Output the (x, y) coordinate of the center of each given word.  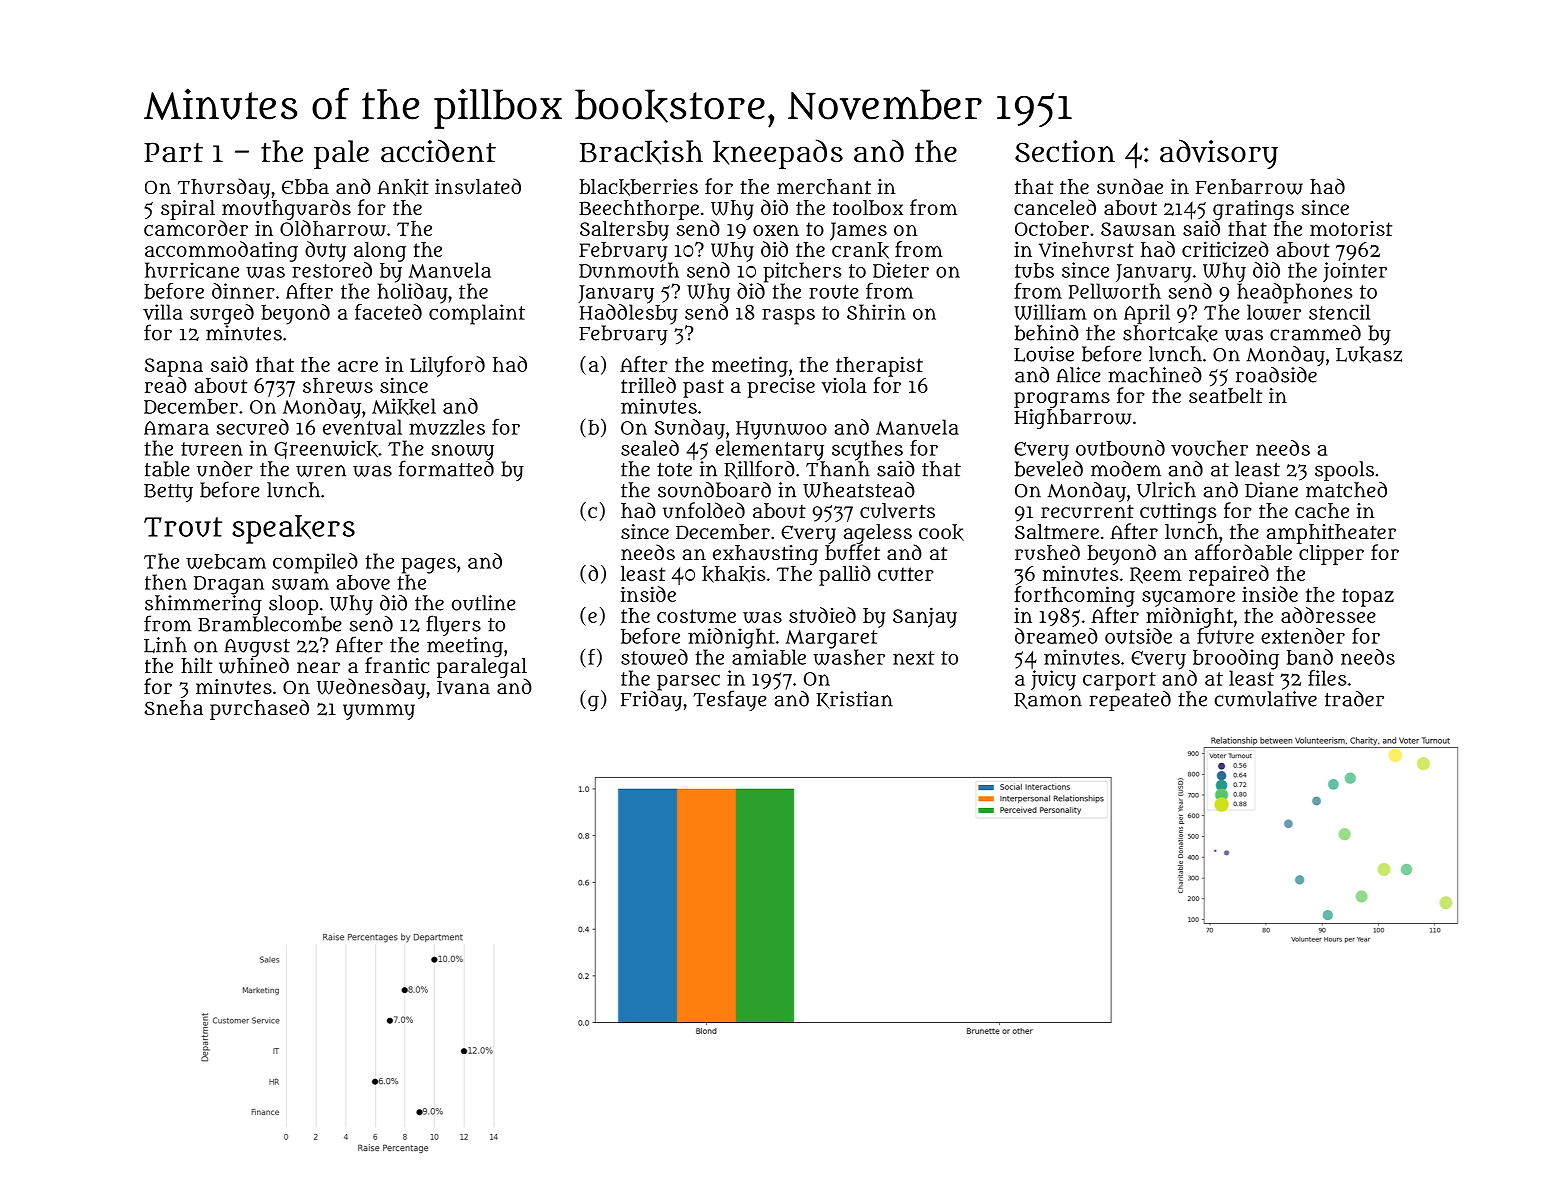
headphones (1294, 293)
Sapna (174, 367)
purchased (259, 709)
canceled (1055, 207)
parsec (688, 683)
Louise (1044, 354)
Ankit (403, 187)
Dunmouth (629, 270)
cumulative (1266, 699)
